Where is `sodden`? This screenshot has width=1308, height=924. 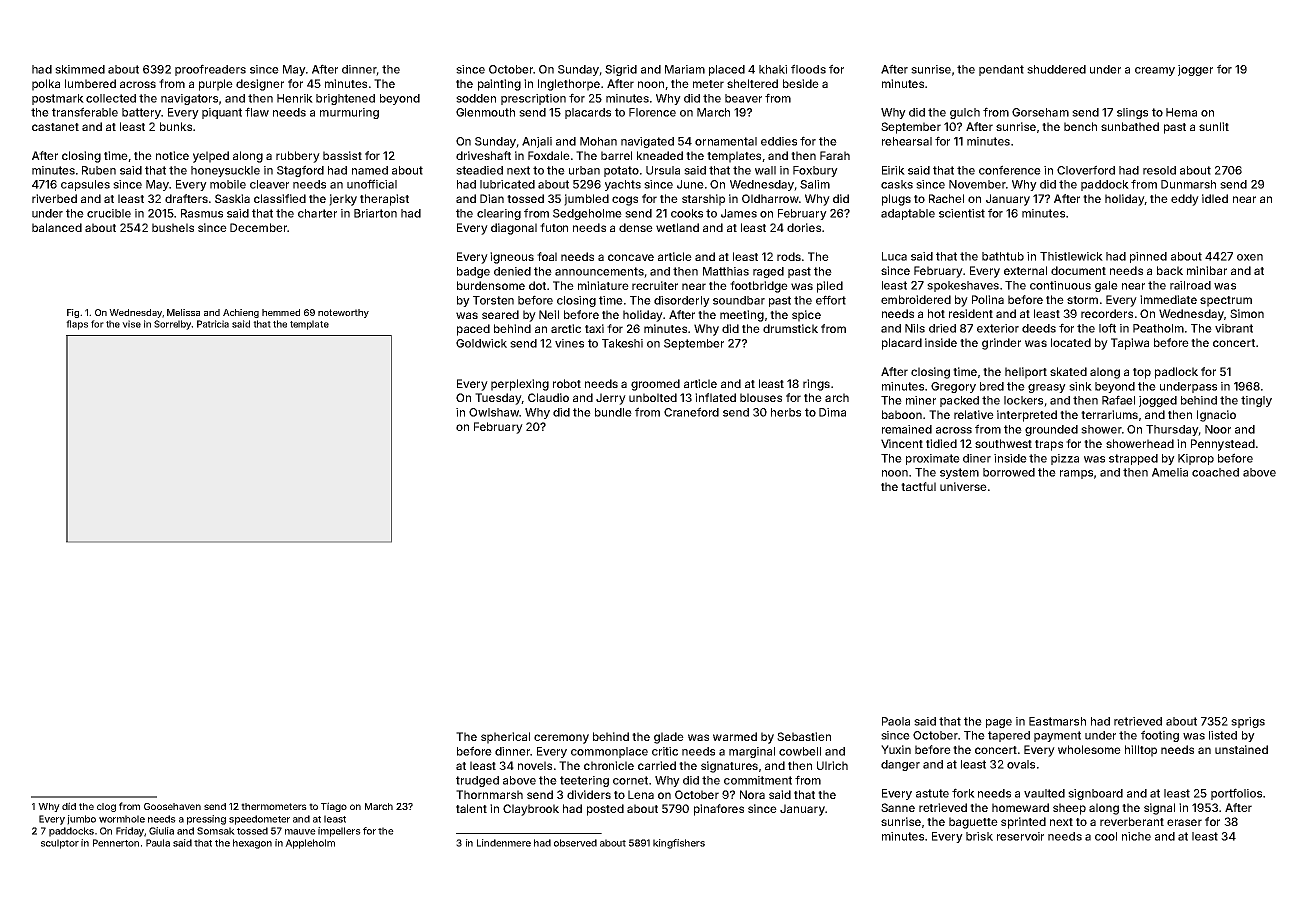
sodden is located at coordinates (476, 98).
